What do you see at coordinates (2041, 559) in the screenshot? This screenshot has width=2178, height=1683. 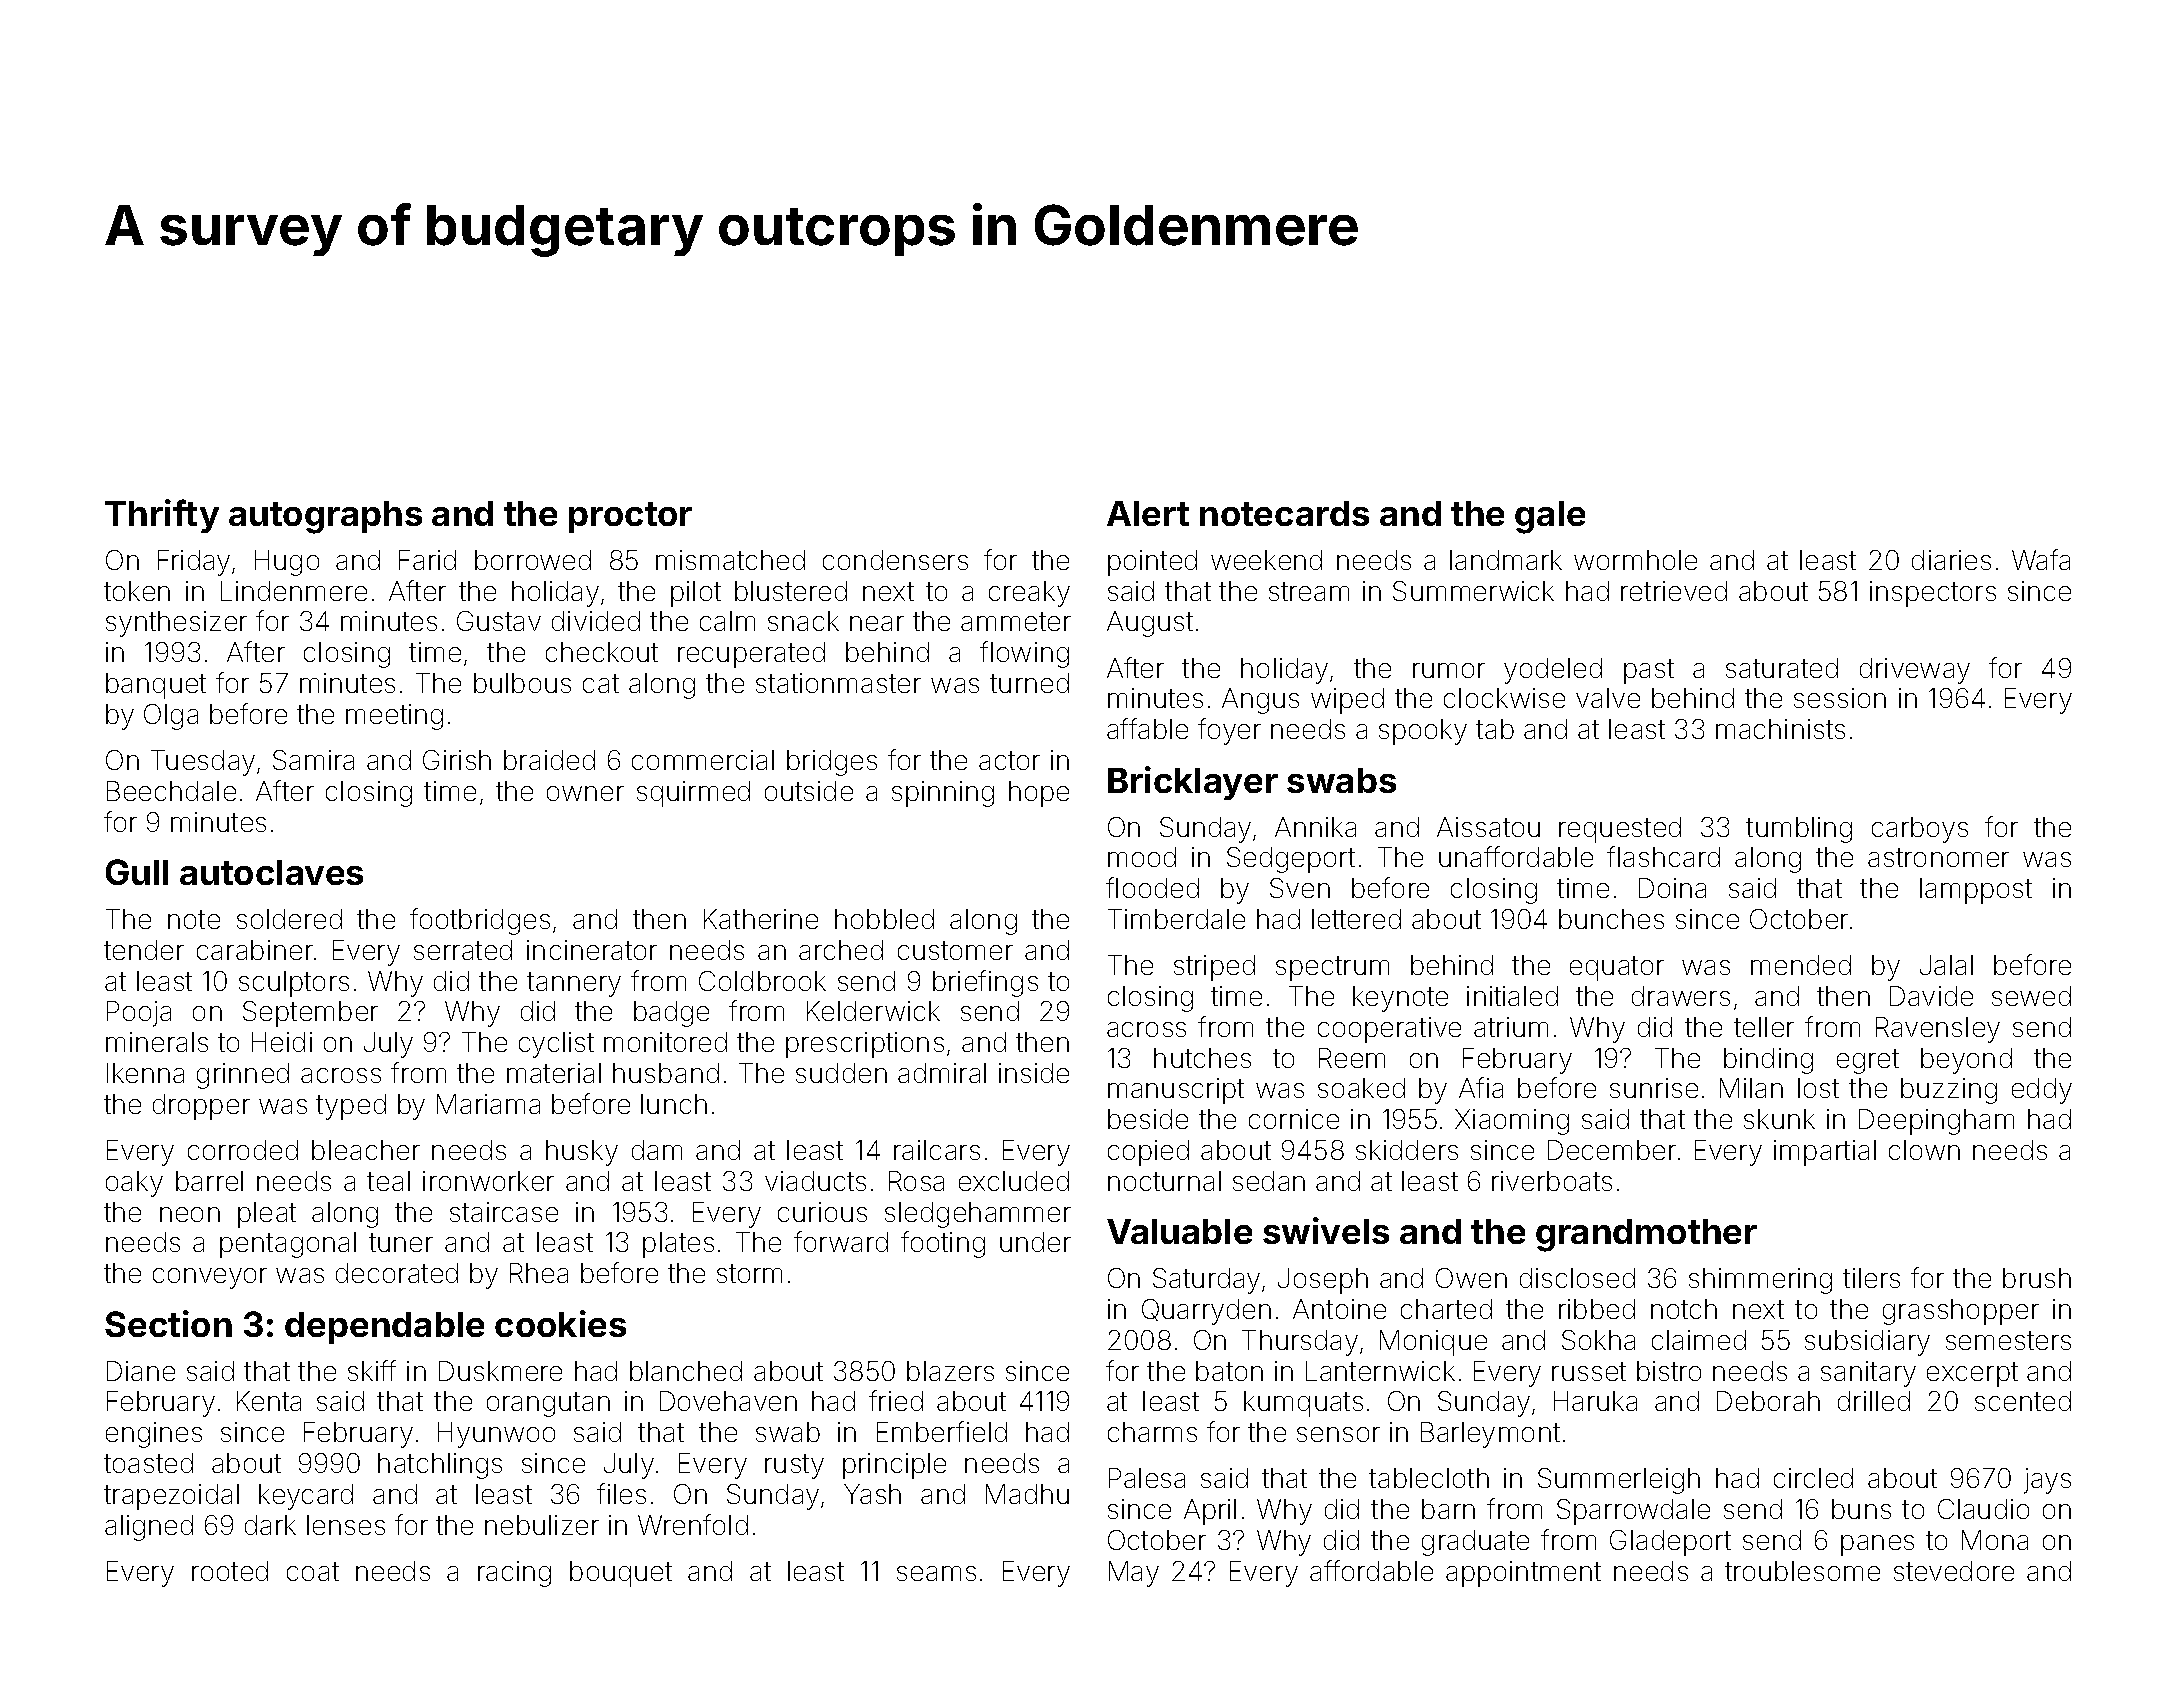 I see `Wafa` at bounding box center [2041, 559].
